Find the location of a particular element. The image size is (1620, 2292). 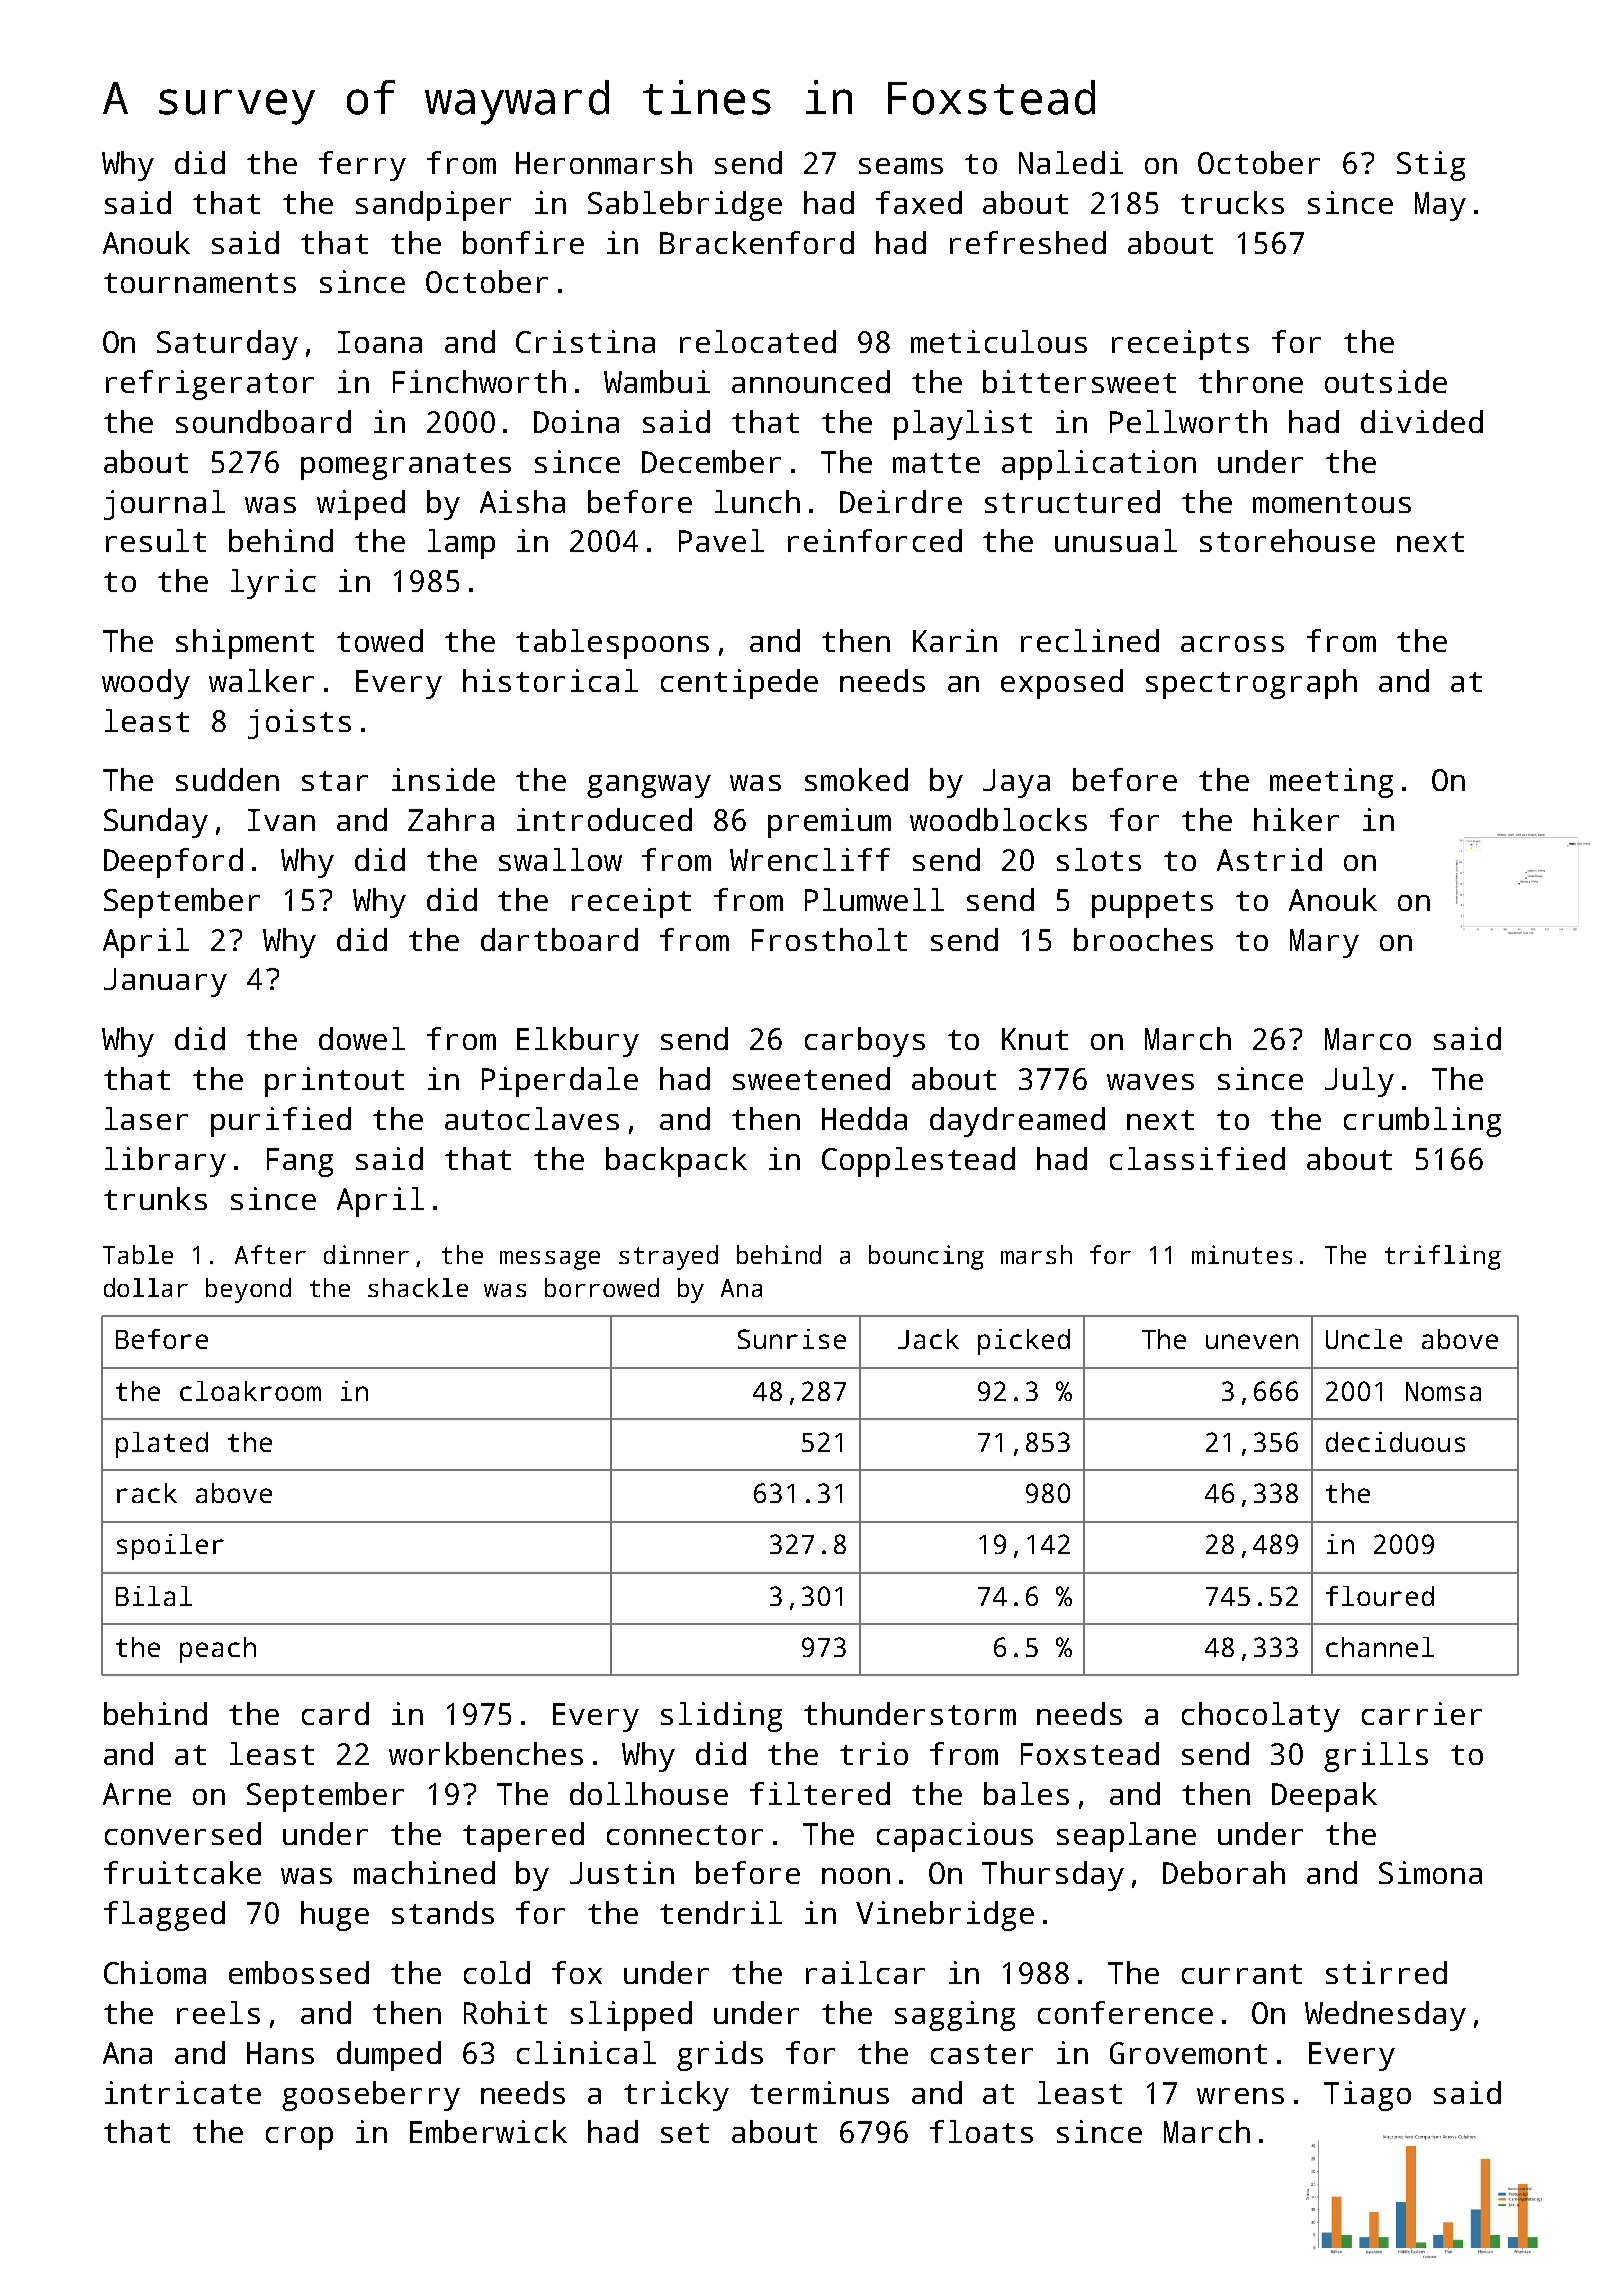

tapered is located at coordinates (523, 1837).
